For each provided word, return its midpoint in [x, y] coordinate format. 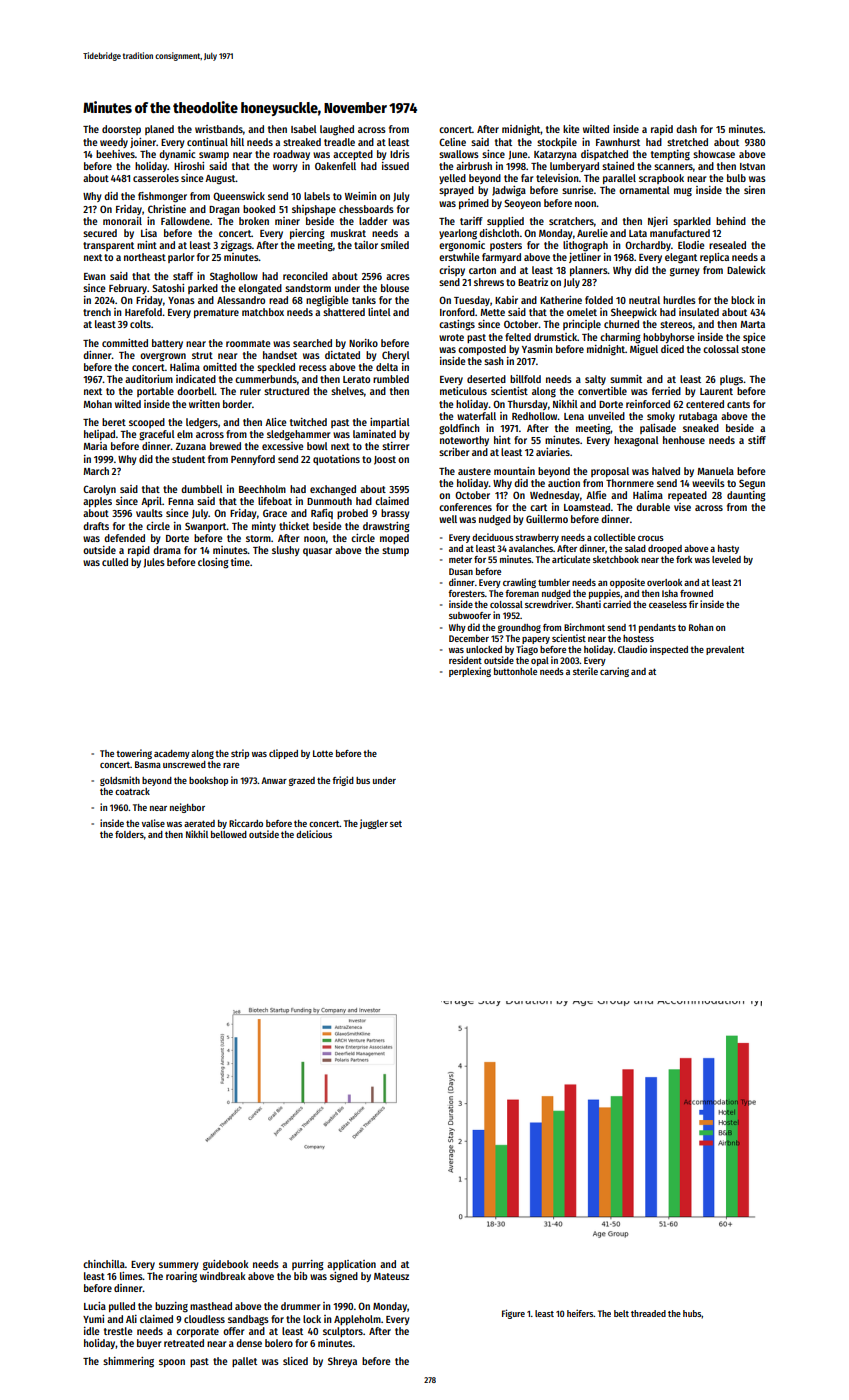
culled [115, 562]
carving [614, 672]
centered [705, 404]
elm [185, 434]
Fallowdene [185, 221]
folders [129, 834]
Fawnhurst [618, 142]
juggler [374, 824]
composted [482, 350]
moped [394, 539]
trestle [118, 1331]
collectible [614, 537]
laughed [337, 130]
